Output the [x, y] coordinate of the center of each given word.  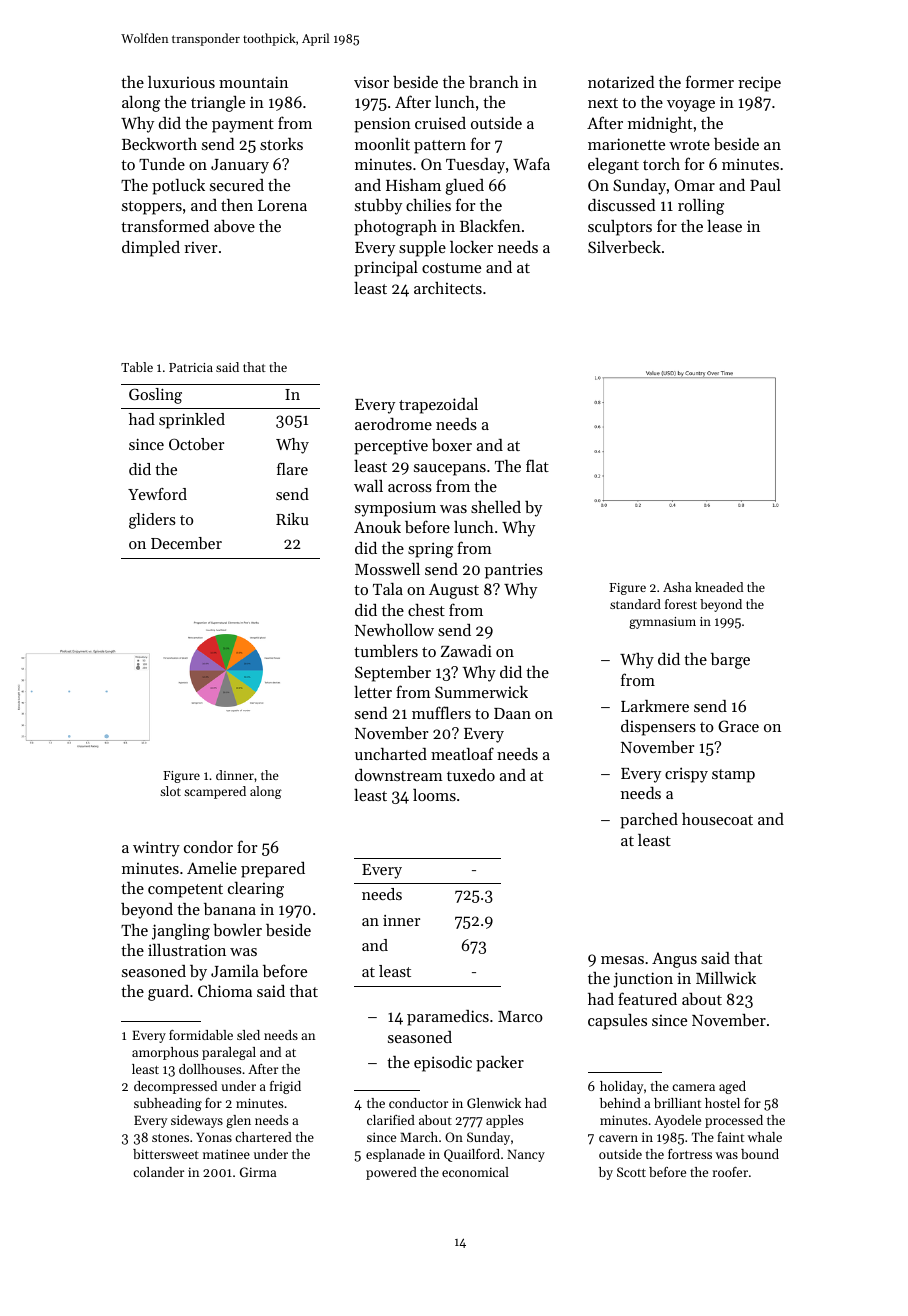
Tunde [162, 164]
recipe [759, 84]
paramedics [448, 1018]
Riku [292, 519]
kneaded [719, 587]
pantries [514, 571]
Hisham [413, 185]
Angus [674, 960]
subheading [168, 1104]
